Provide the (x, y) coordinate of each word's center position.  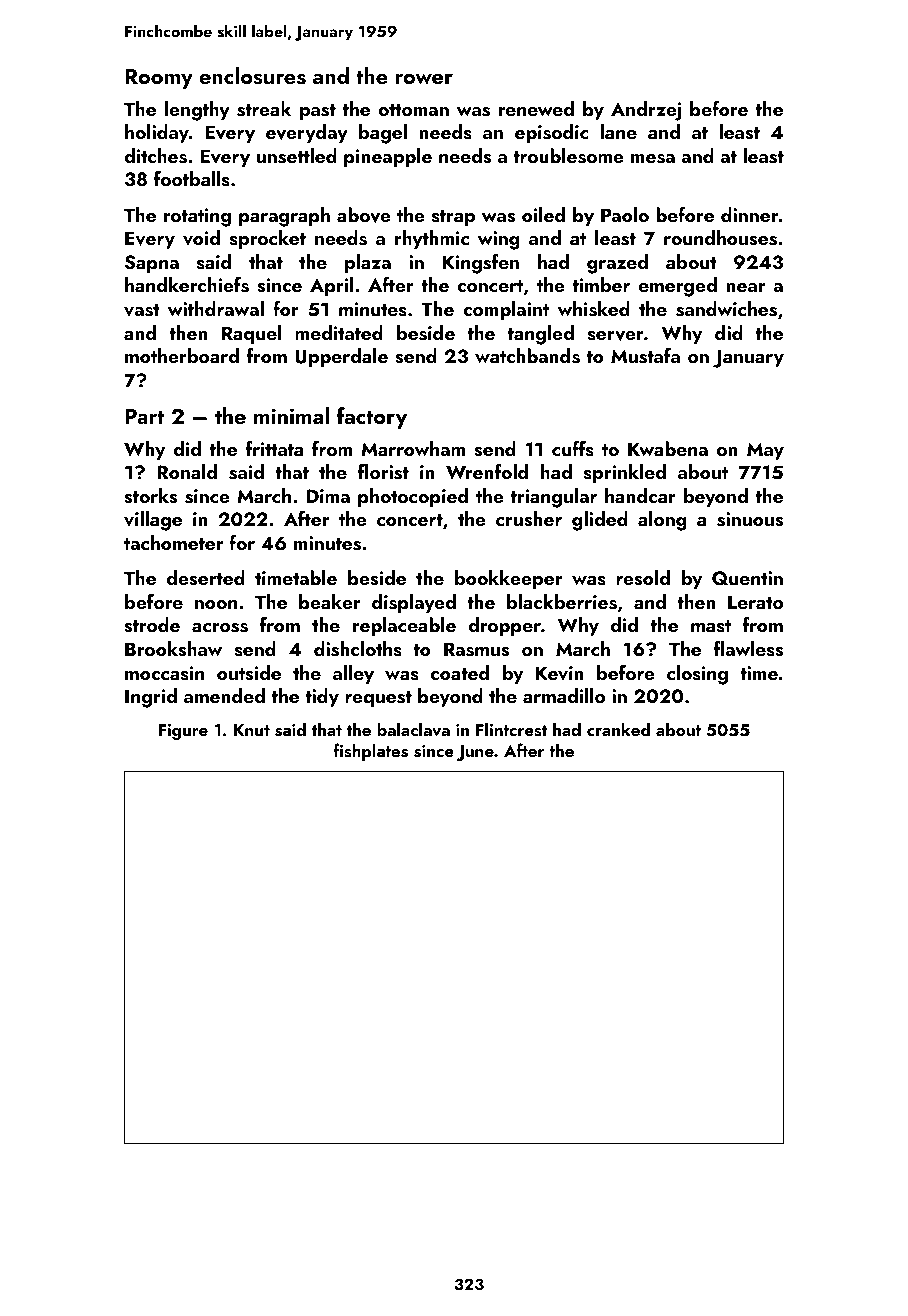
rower (424, 78)
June (475, 753)
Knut (252, 730)
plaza (368, 263)
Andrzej (646, 111)
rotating (197, 217)
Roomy (159, 78)
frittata (274, 448)
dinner (750, 214)
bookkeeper (509, 579)
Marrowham (413, 448)
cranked (618, 729)
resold (643, 578)
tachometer (174, 542)
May (765, 451)
